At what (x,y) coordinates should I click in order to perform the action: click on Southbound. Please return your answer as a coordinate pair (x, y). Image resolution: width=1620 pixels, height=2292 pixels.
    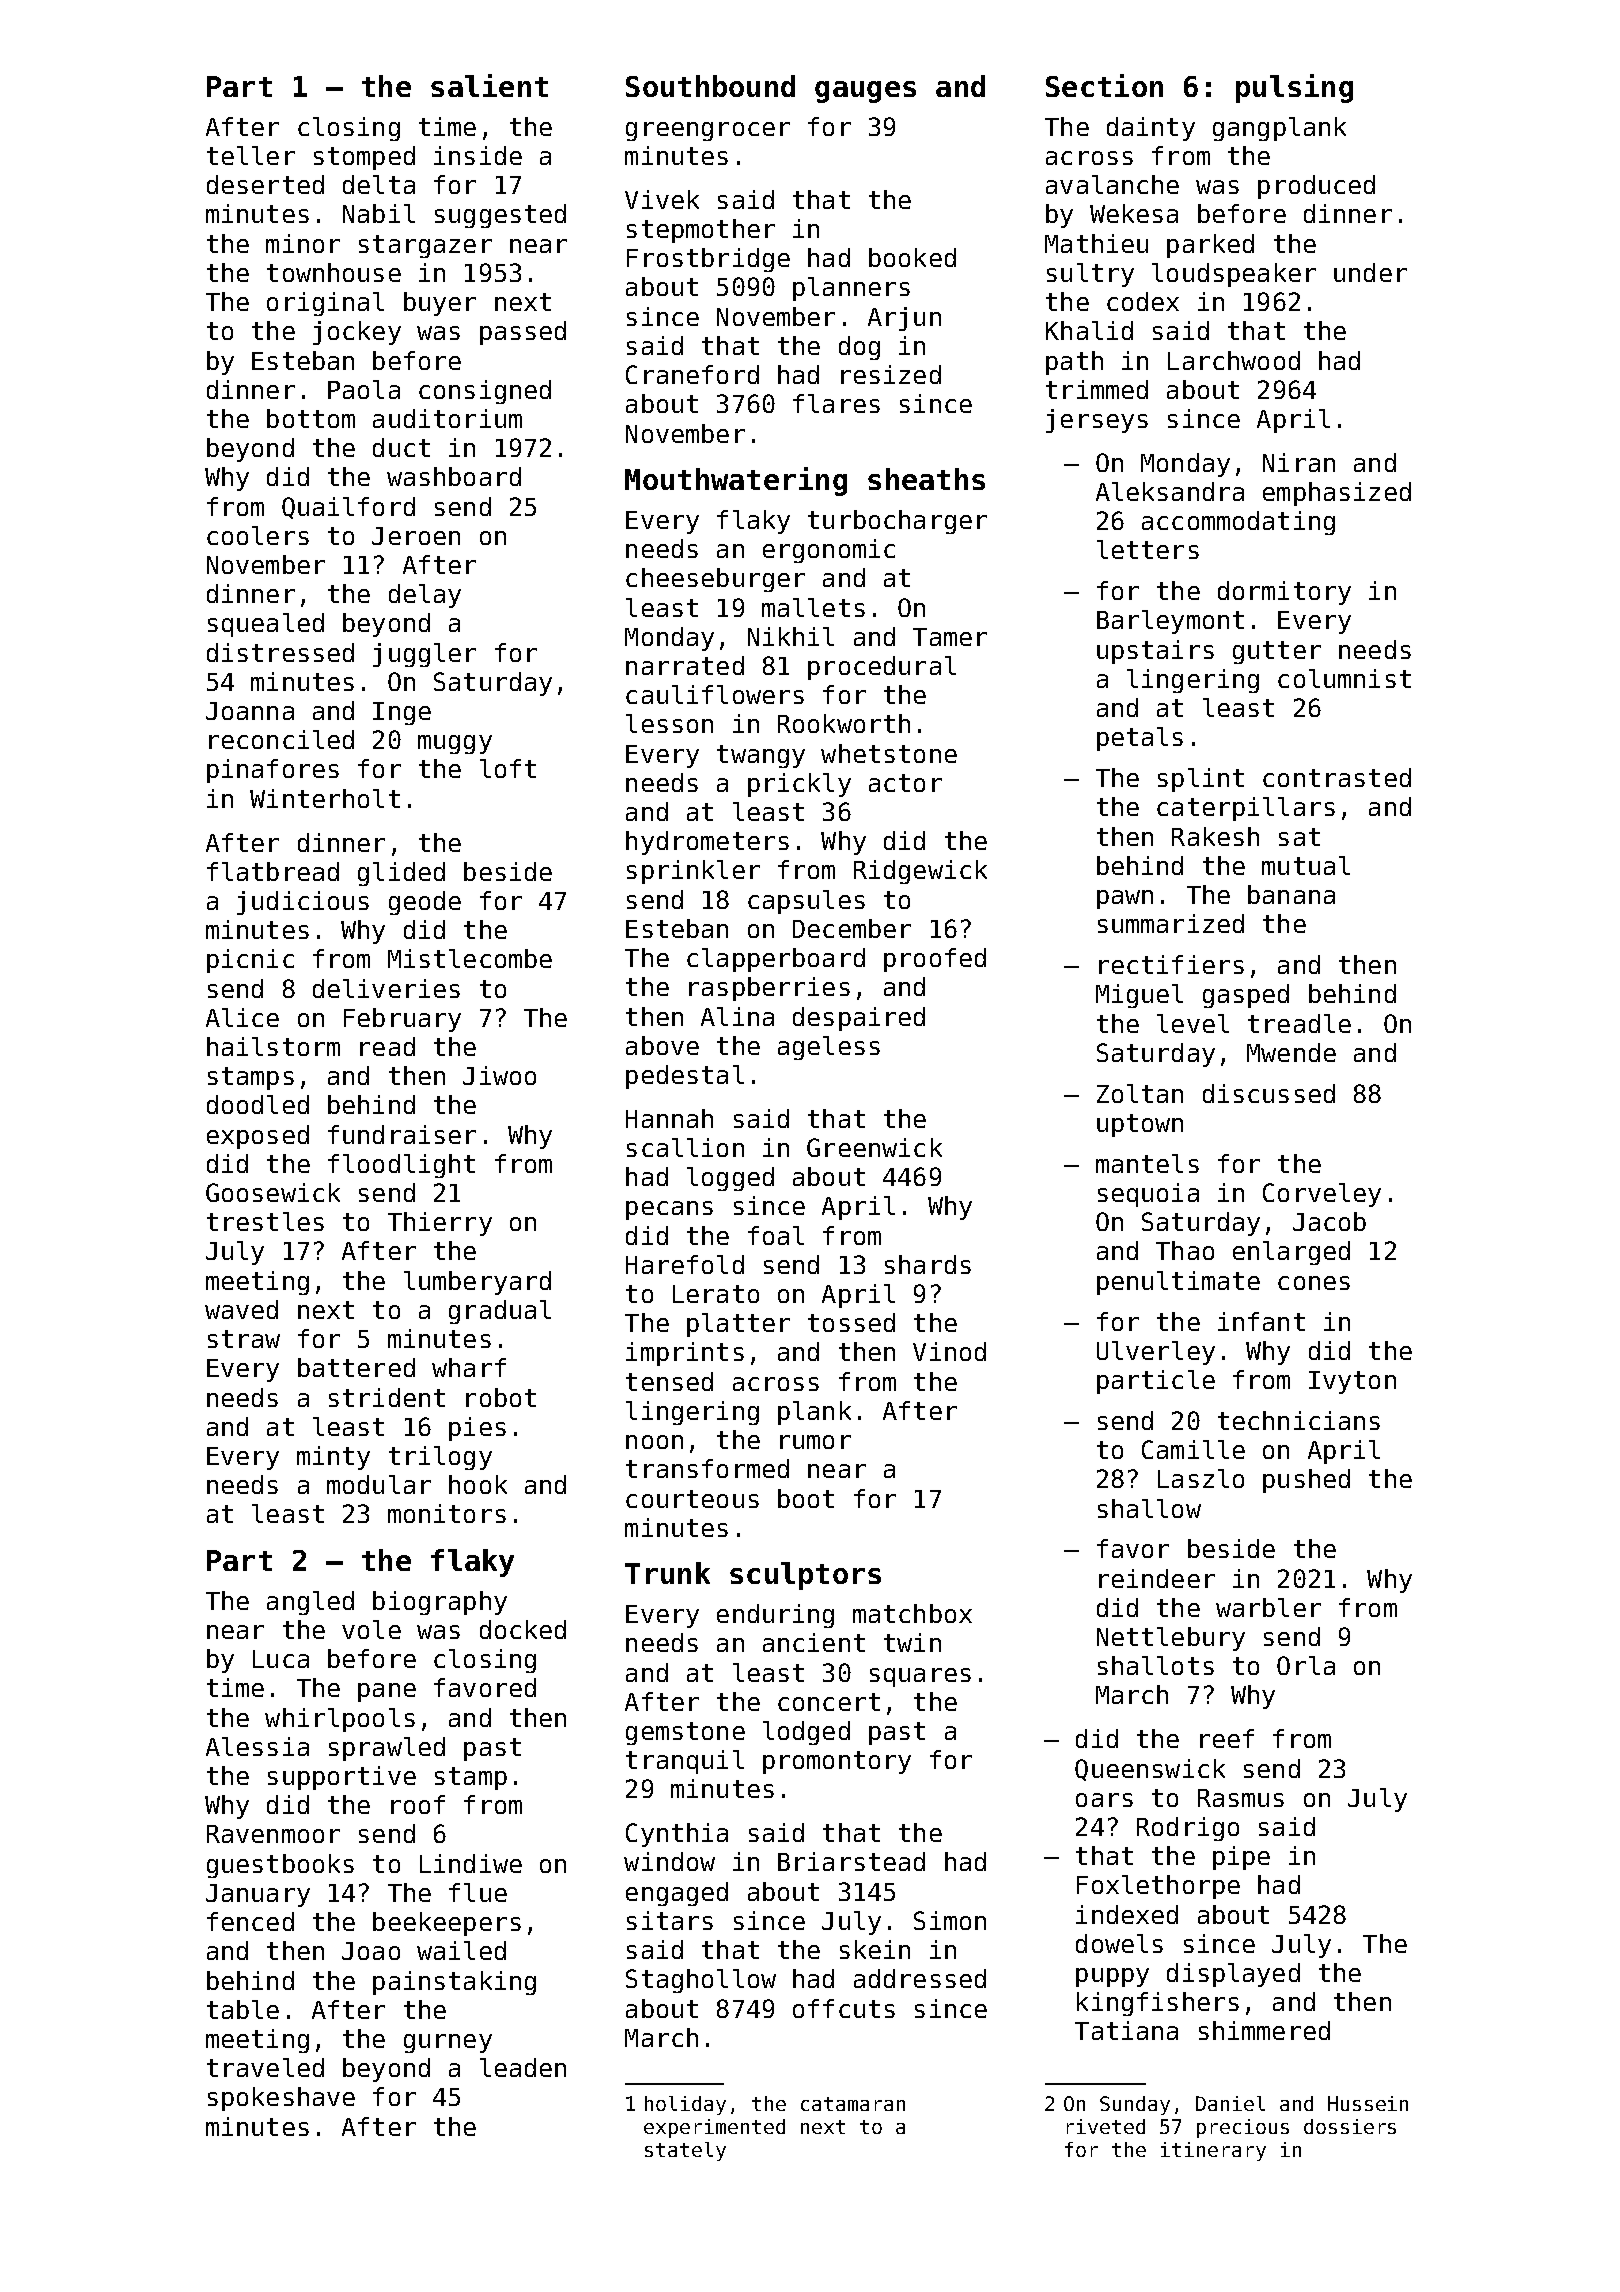
    Looking at the image, I should click on (710, 86).
